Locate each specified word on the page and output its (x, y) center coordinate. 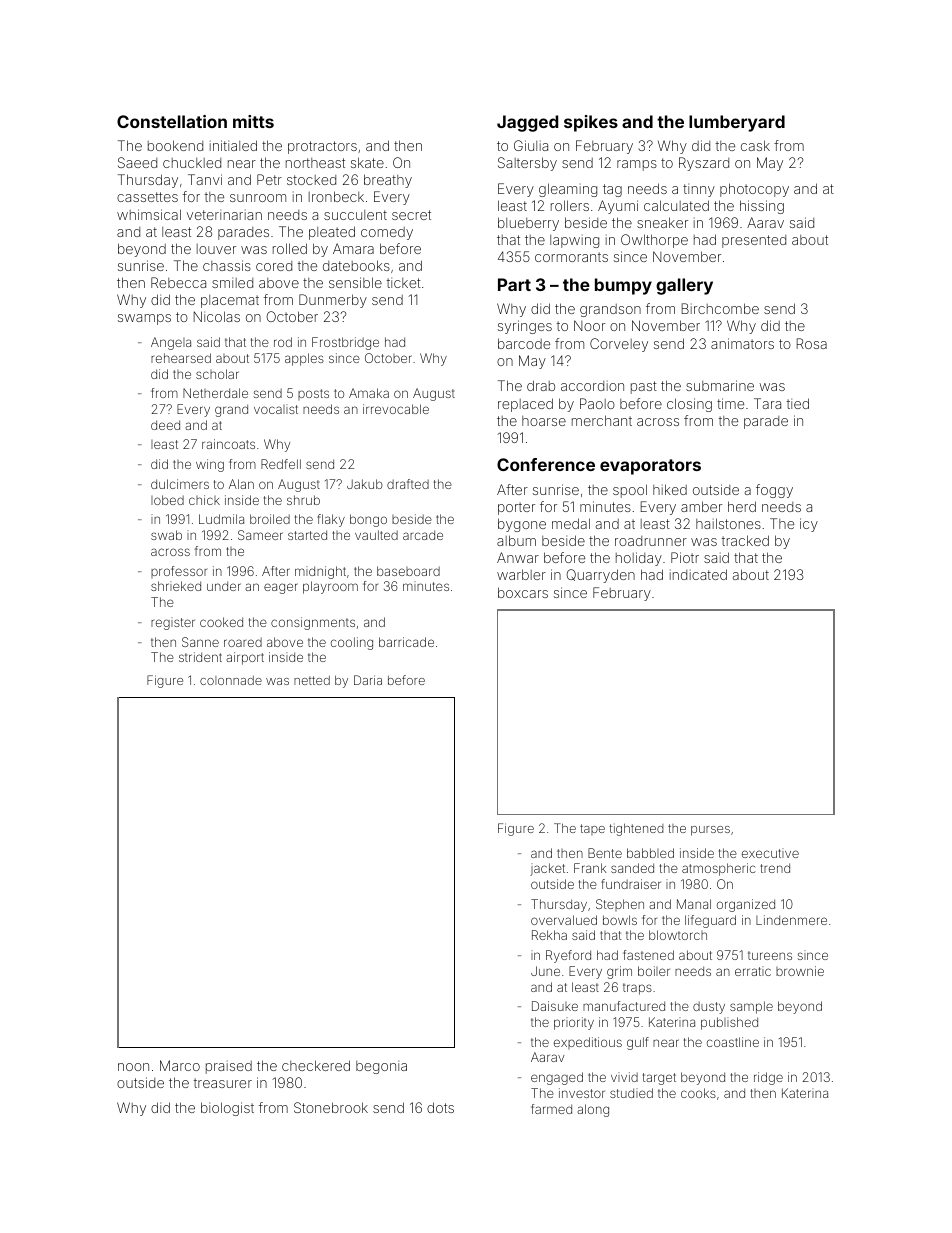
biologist (227, 1109)
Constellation (172, 121)
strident (200, 657)
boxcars (523, 592)
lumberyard (737, 123)
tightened (636, 829)
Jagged (527, 123)
